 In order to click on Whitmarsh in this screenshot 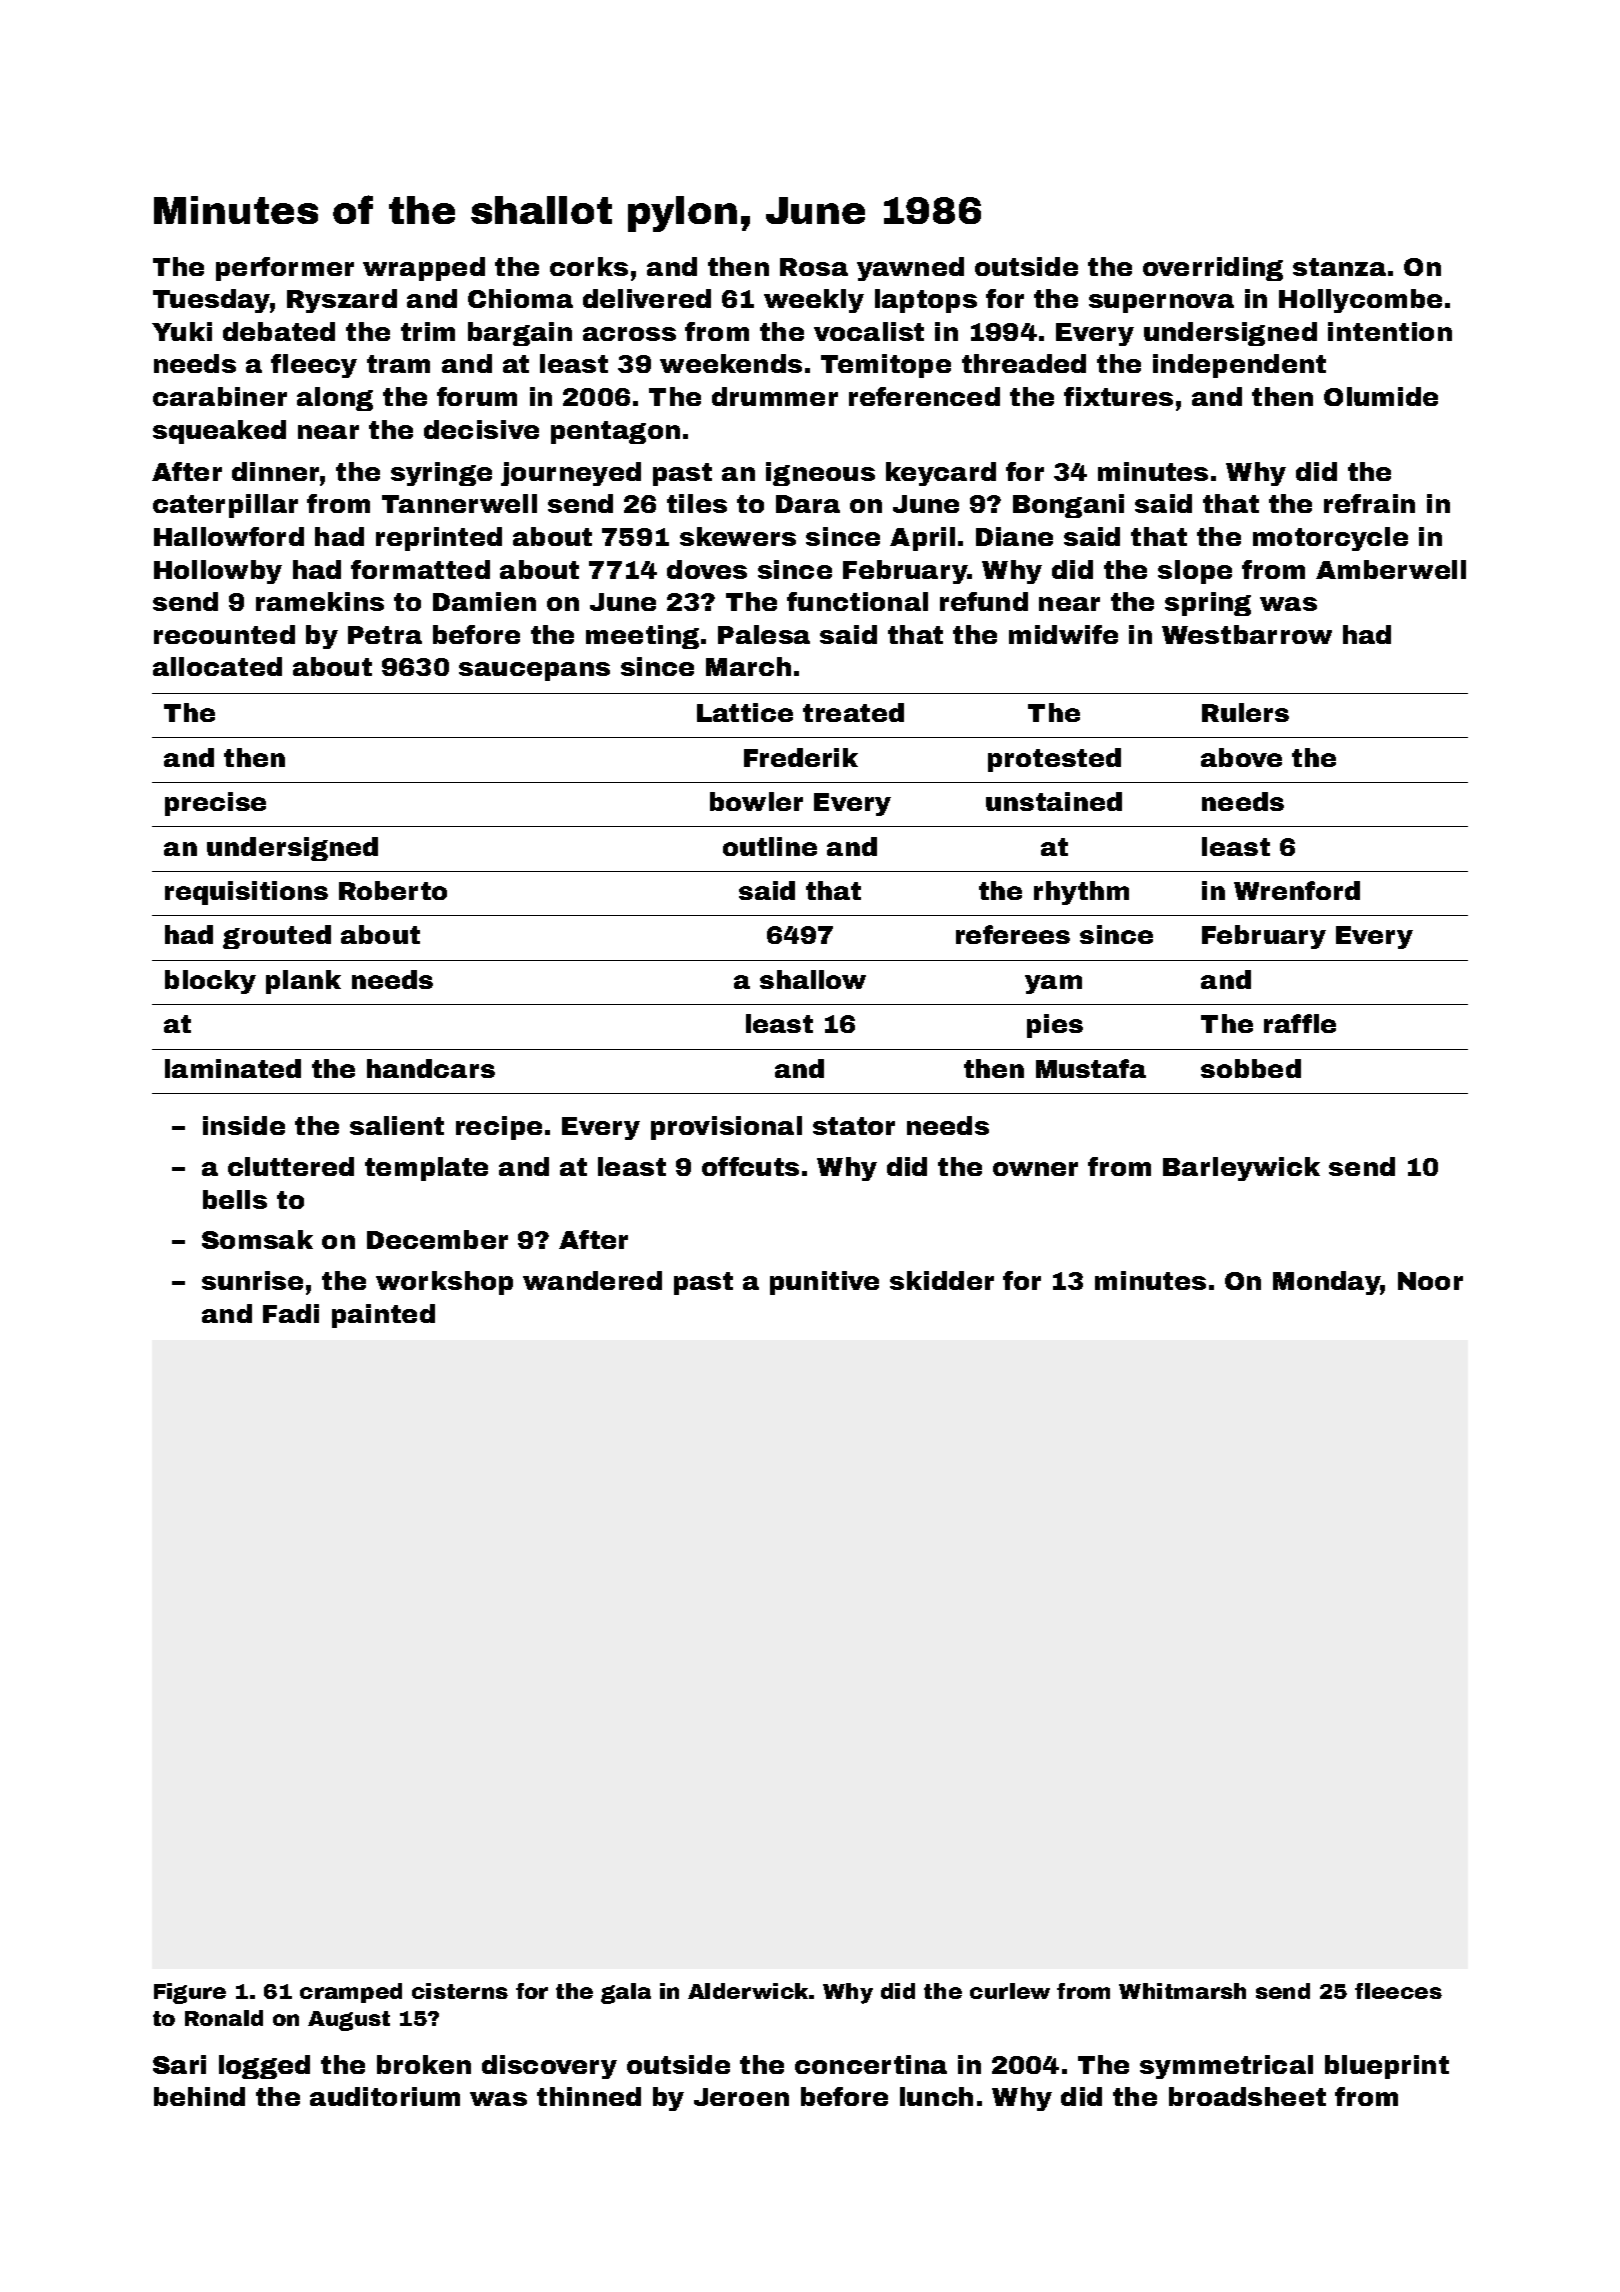, I will do `click(1182, 1991)`.
